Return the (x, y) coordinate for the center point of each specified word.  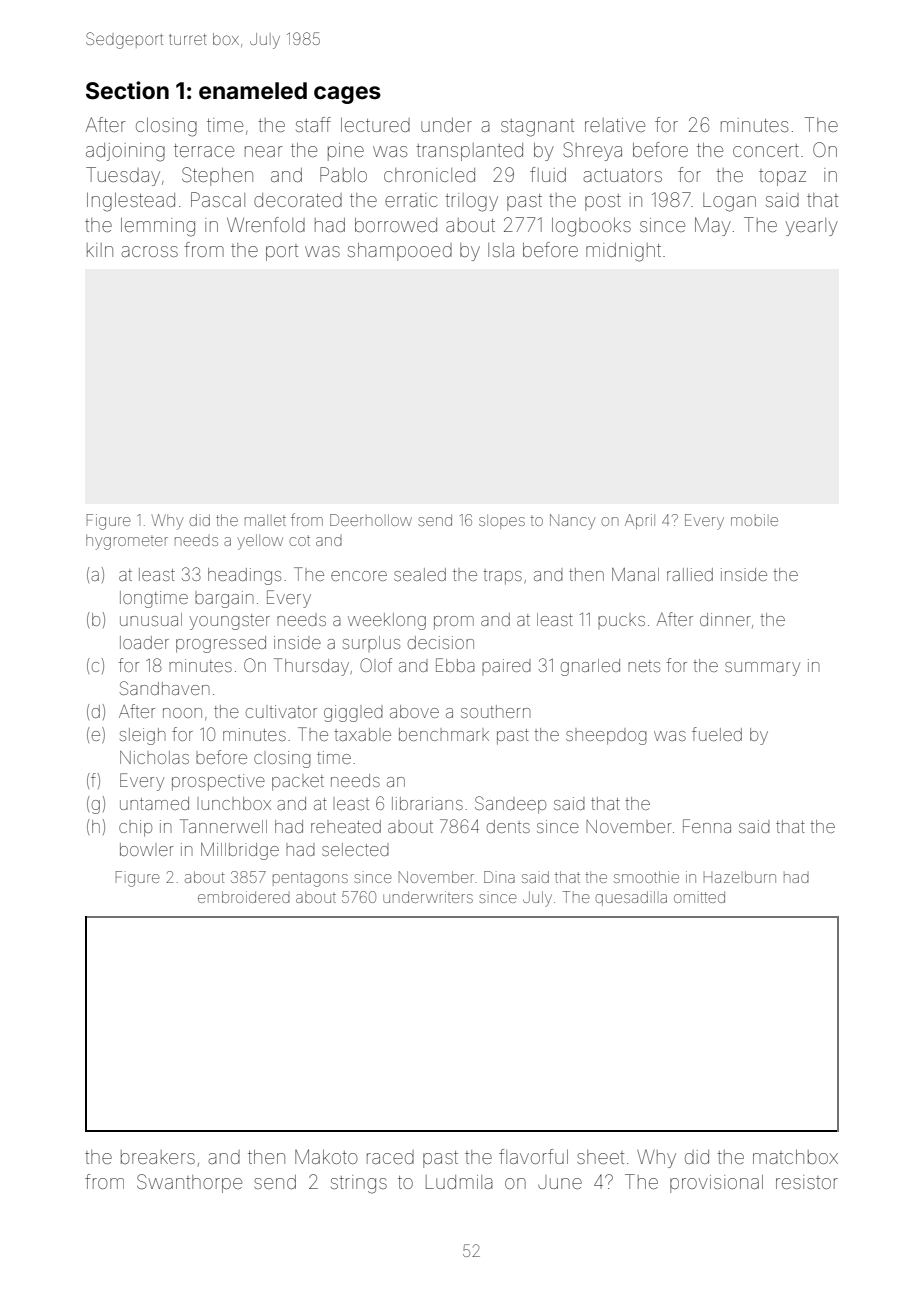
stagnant (537, 128)
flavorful (533, 1156)
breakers (158, 1157)
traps (502, 577)
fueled (717, 734)
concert (766, 150)
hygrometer (127, 542)
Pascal (218, 199)
